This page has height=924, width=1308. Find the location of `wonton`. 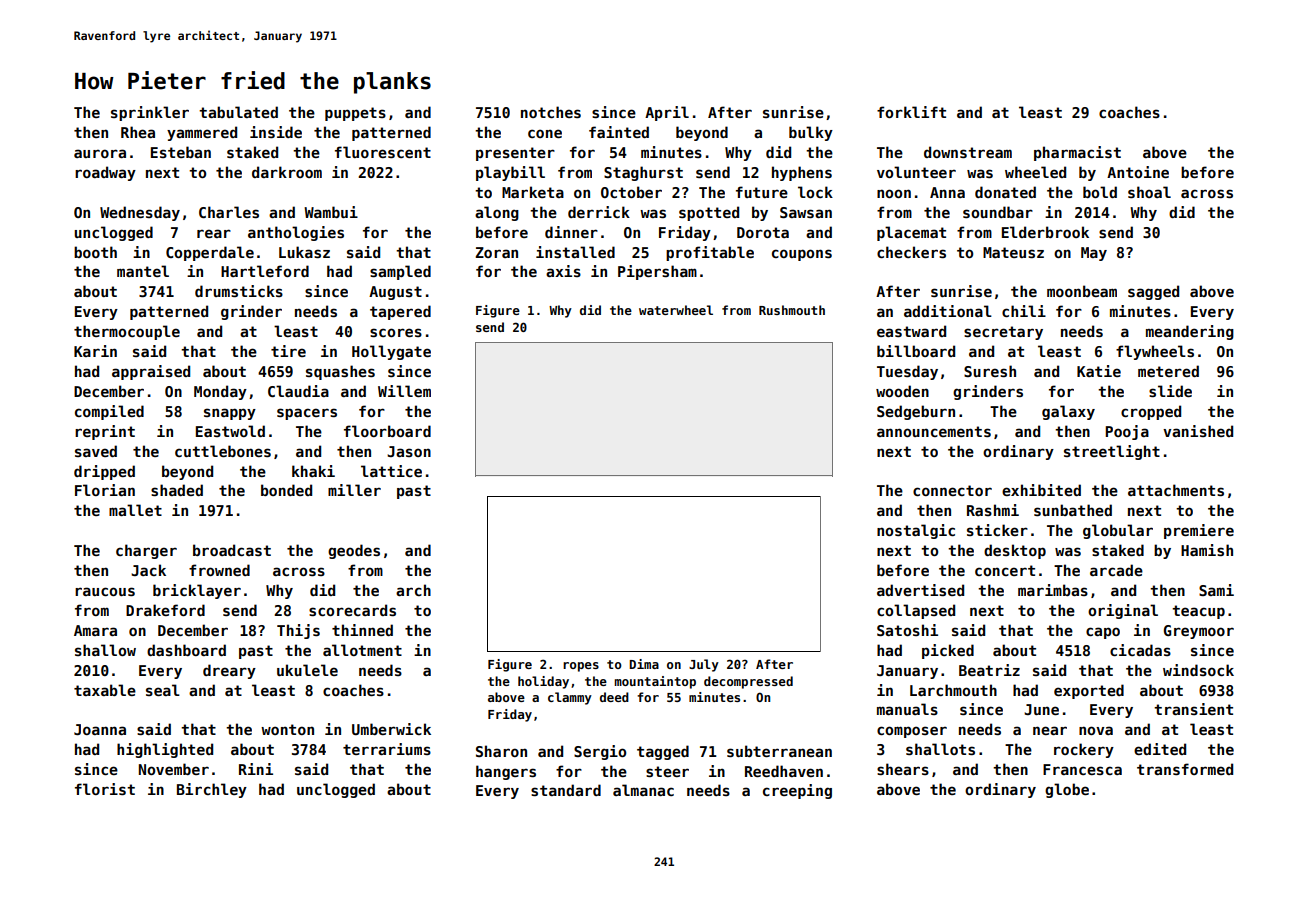

wonton is located at coordinates (287, 729).
